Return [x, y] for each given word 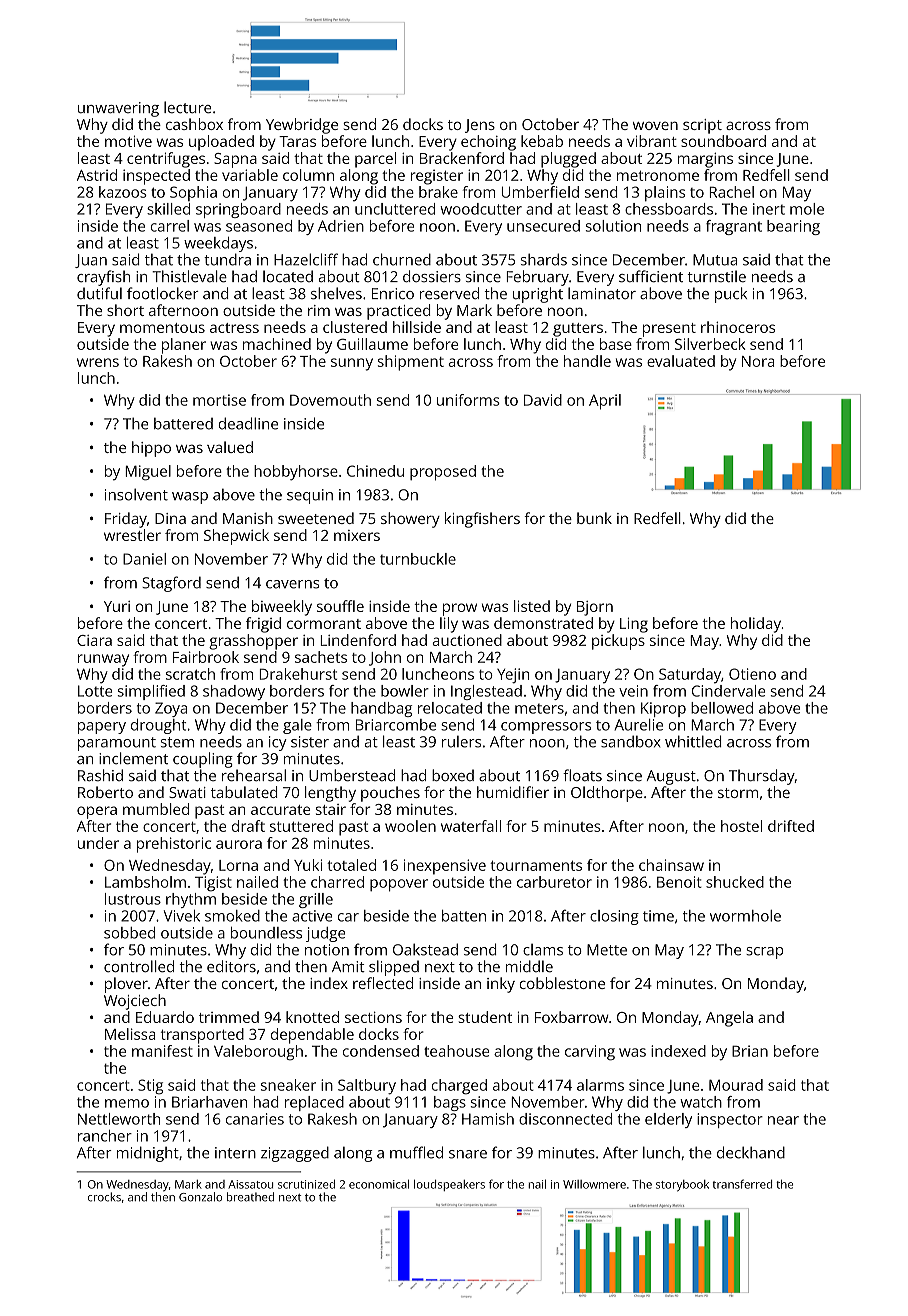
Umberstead [352, 775]
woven [655, 125]
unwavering [118, 109]
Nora [758, 361]
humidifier [513, 792]
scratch [190, 674]
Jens [480, 126]
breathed [250, 1197]
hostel [741, 826]
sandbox [631, 742]
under [98, 843]
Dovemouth [330, 400]
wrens [98, 362]
